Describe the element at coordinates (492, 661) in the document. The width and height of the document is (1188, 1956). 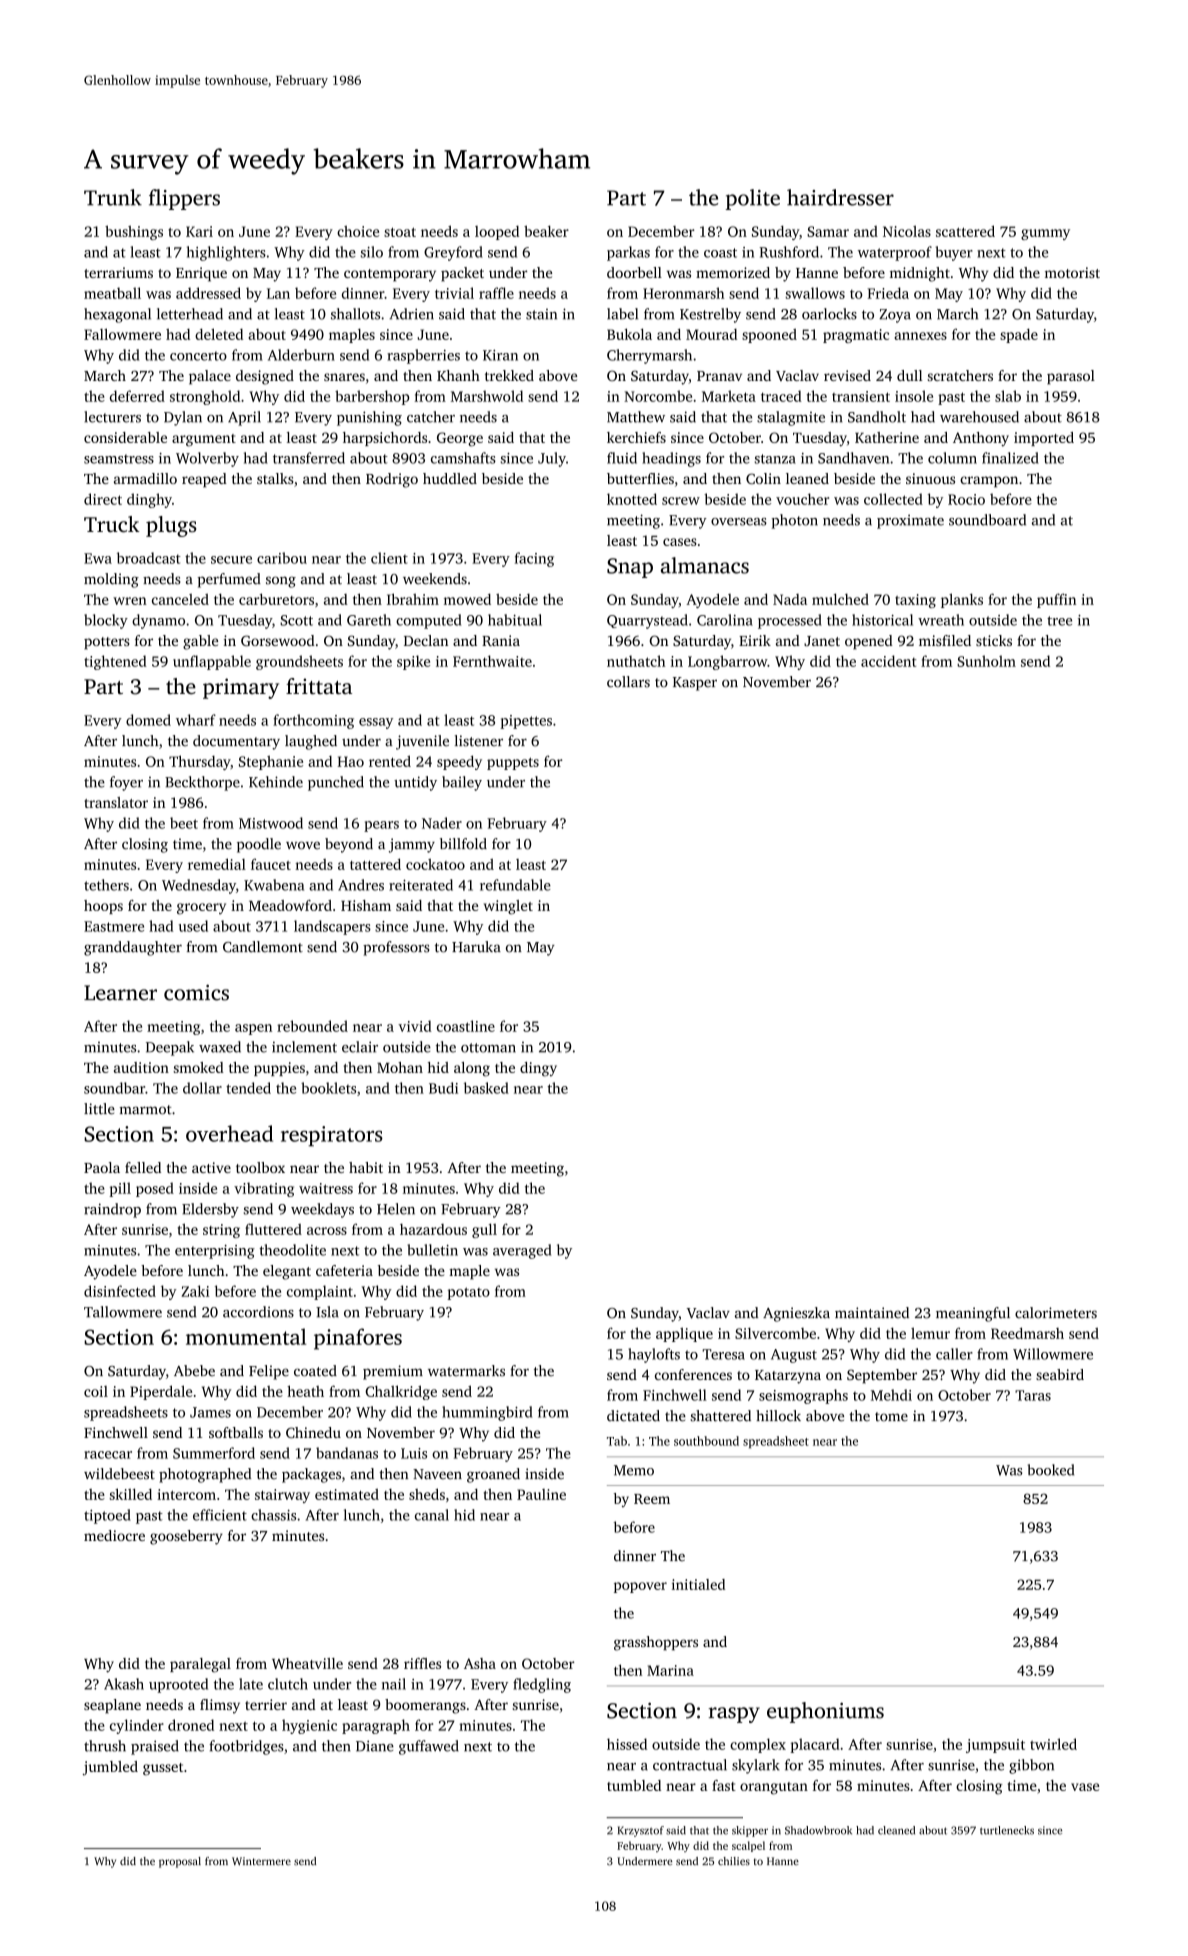
I see `Fernthwaite` at that location.
